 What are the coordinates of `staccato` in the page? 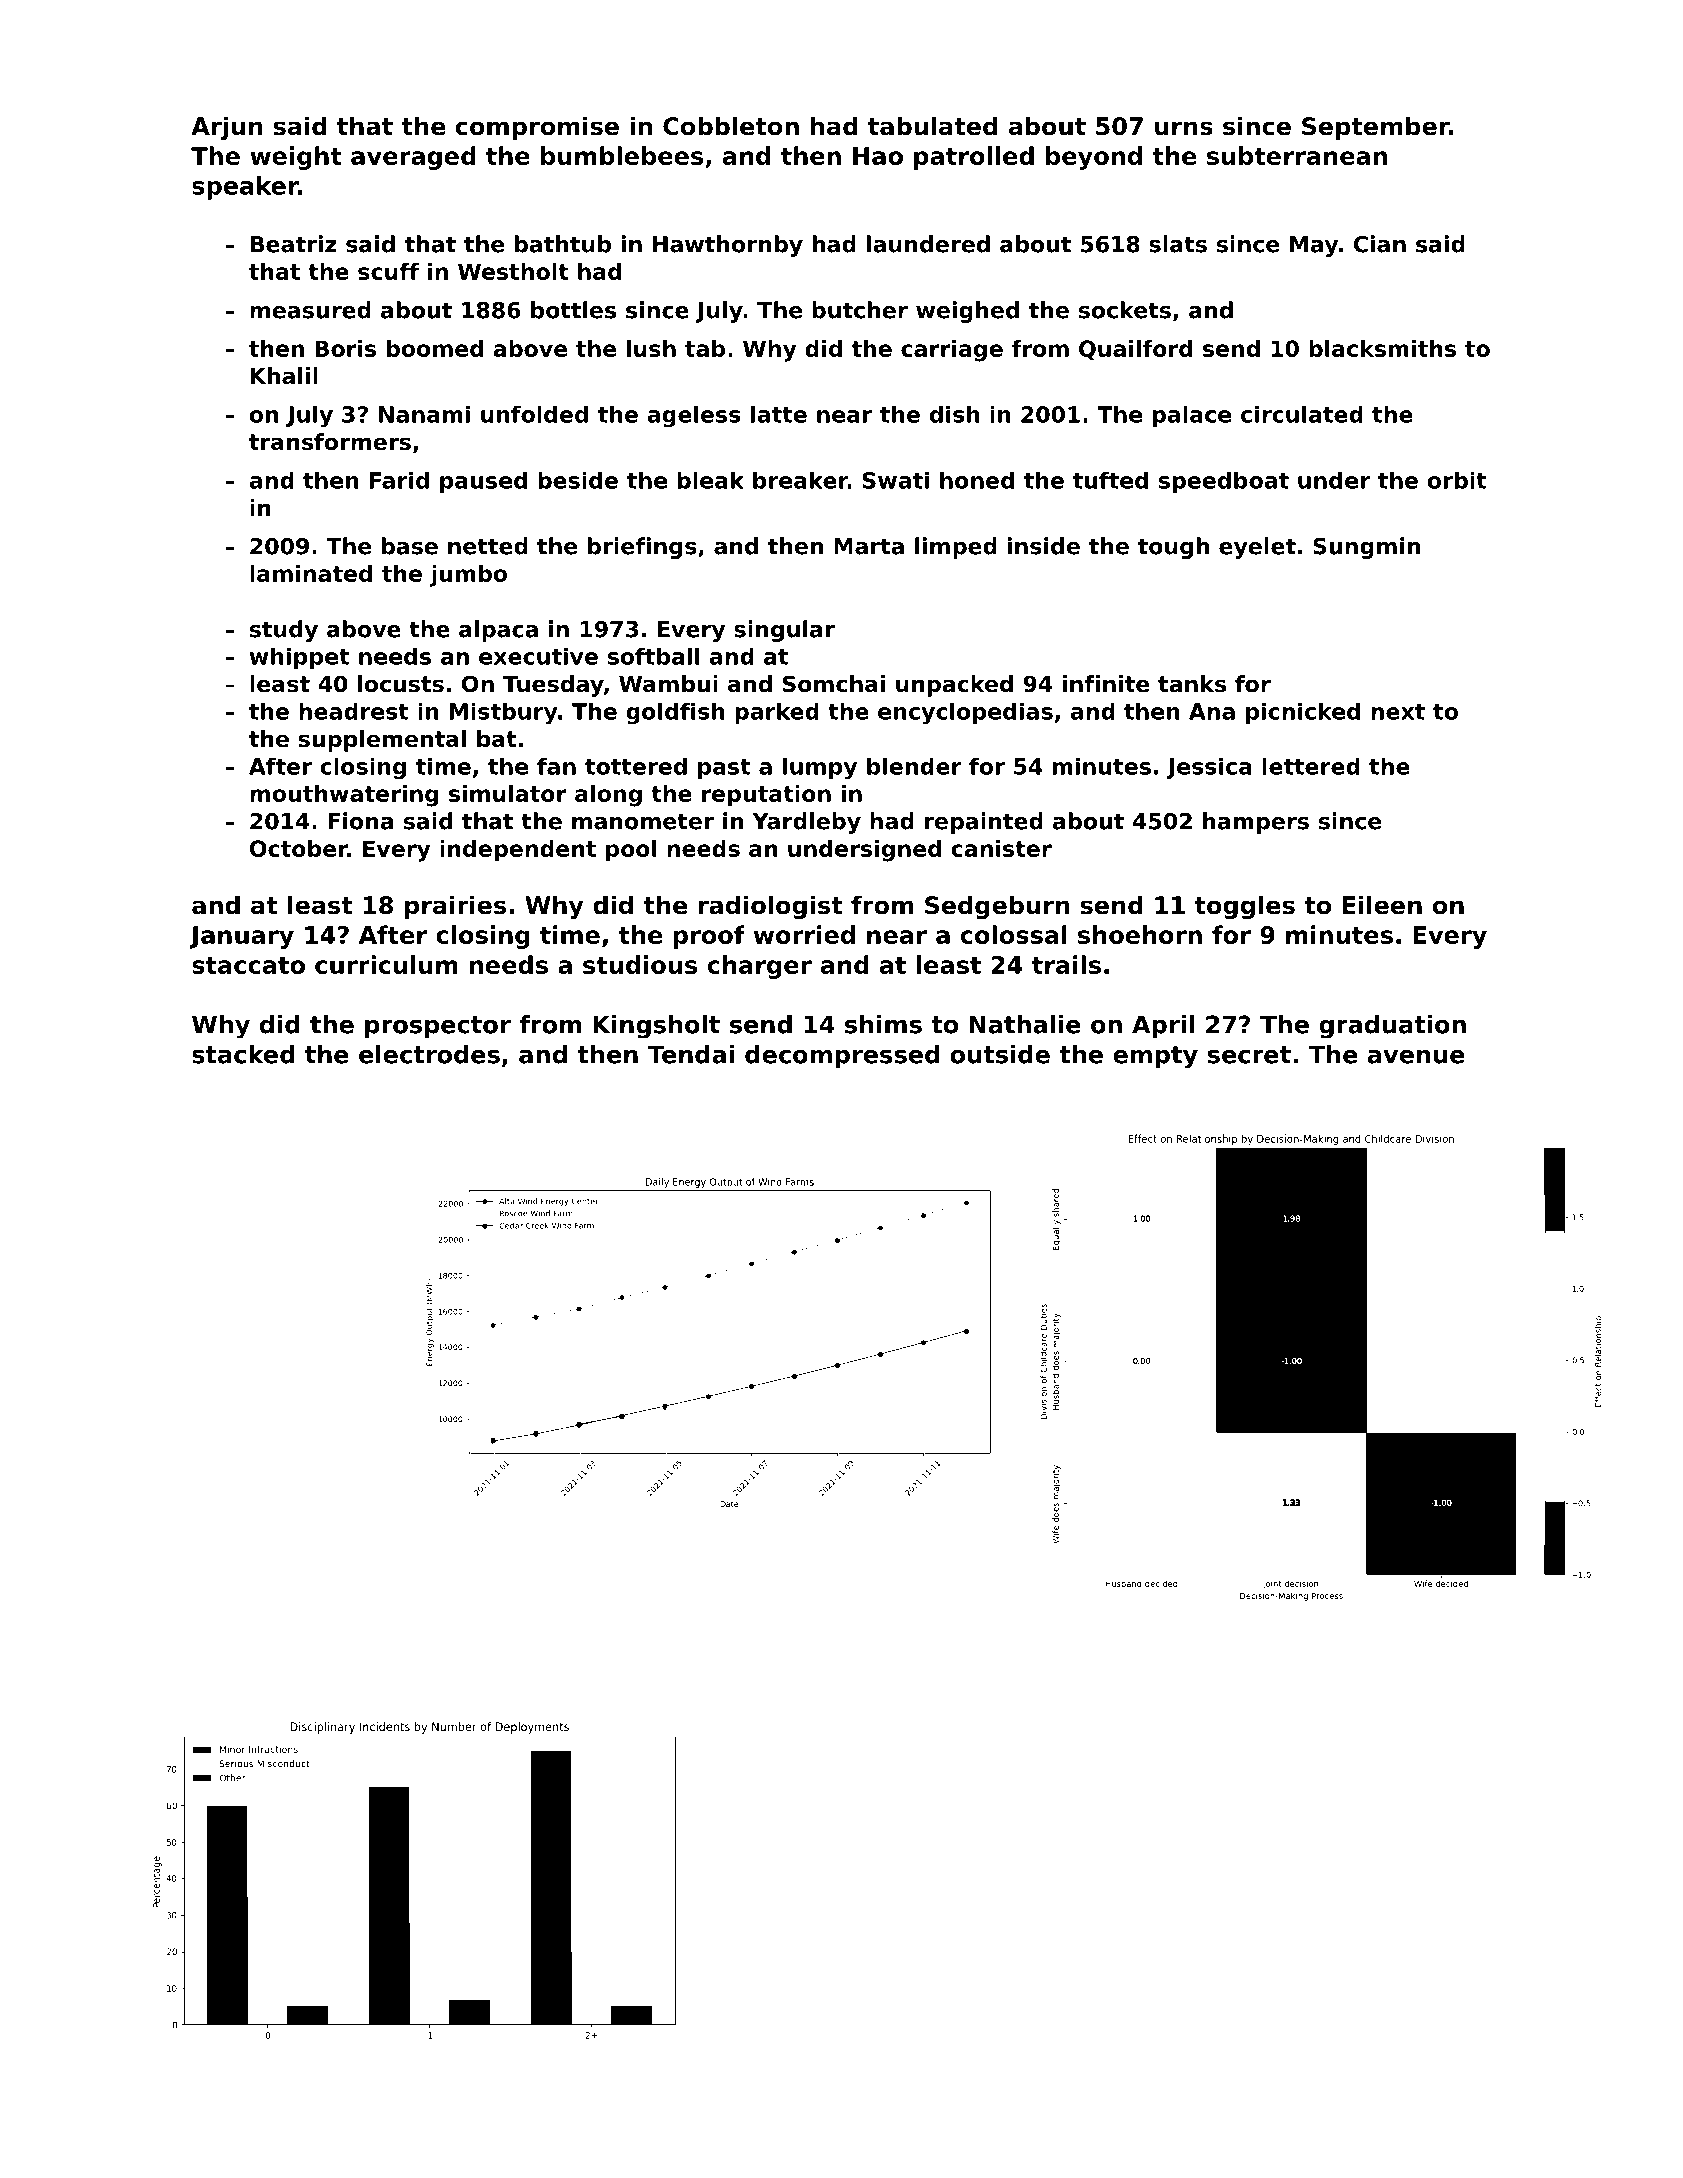 It's located at (248, 965).
